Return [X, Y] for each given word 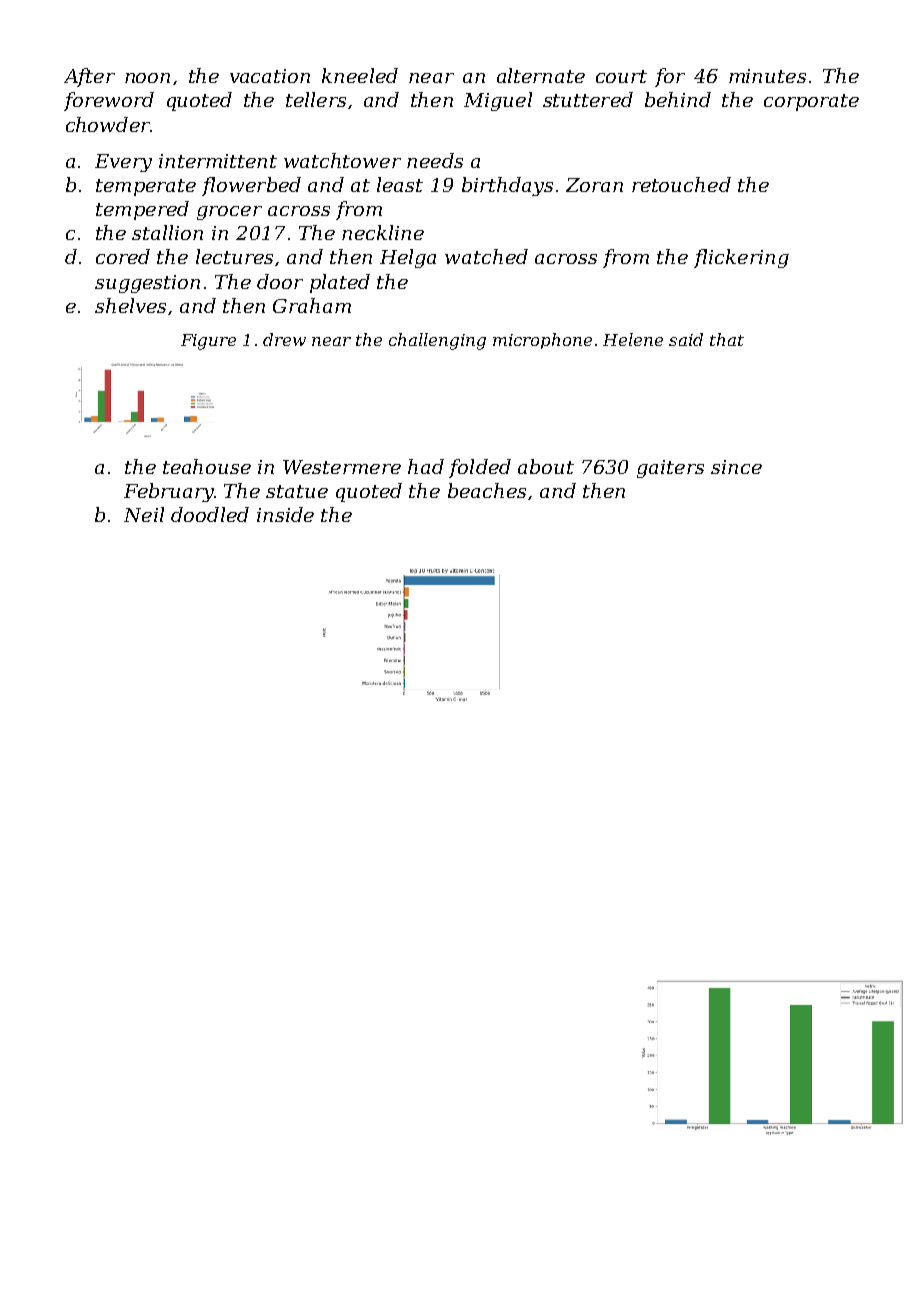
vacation [270, 76]
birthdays [507, 186]
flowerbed [251, 186]
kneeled [360, 75]
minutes [767, 76]
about [546, 466]
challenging [437, 341]
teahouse [207, 466]
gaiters [670, 469]
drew [284, 339]
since [736, 467]
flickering [741, 258]
